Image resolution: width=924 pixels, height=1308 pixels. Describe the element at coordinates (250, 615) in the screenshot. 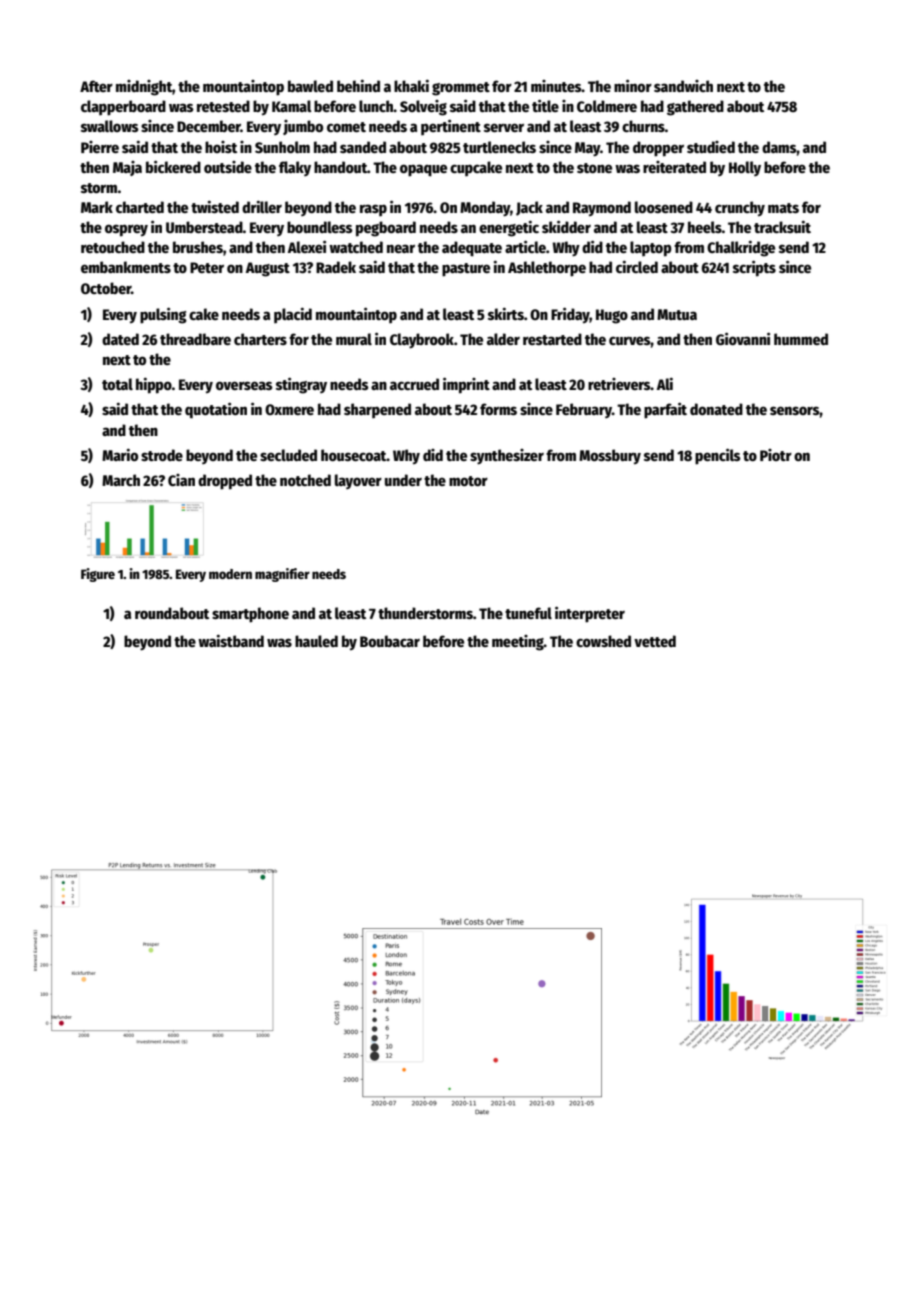

I see `smartphone` at that location.
